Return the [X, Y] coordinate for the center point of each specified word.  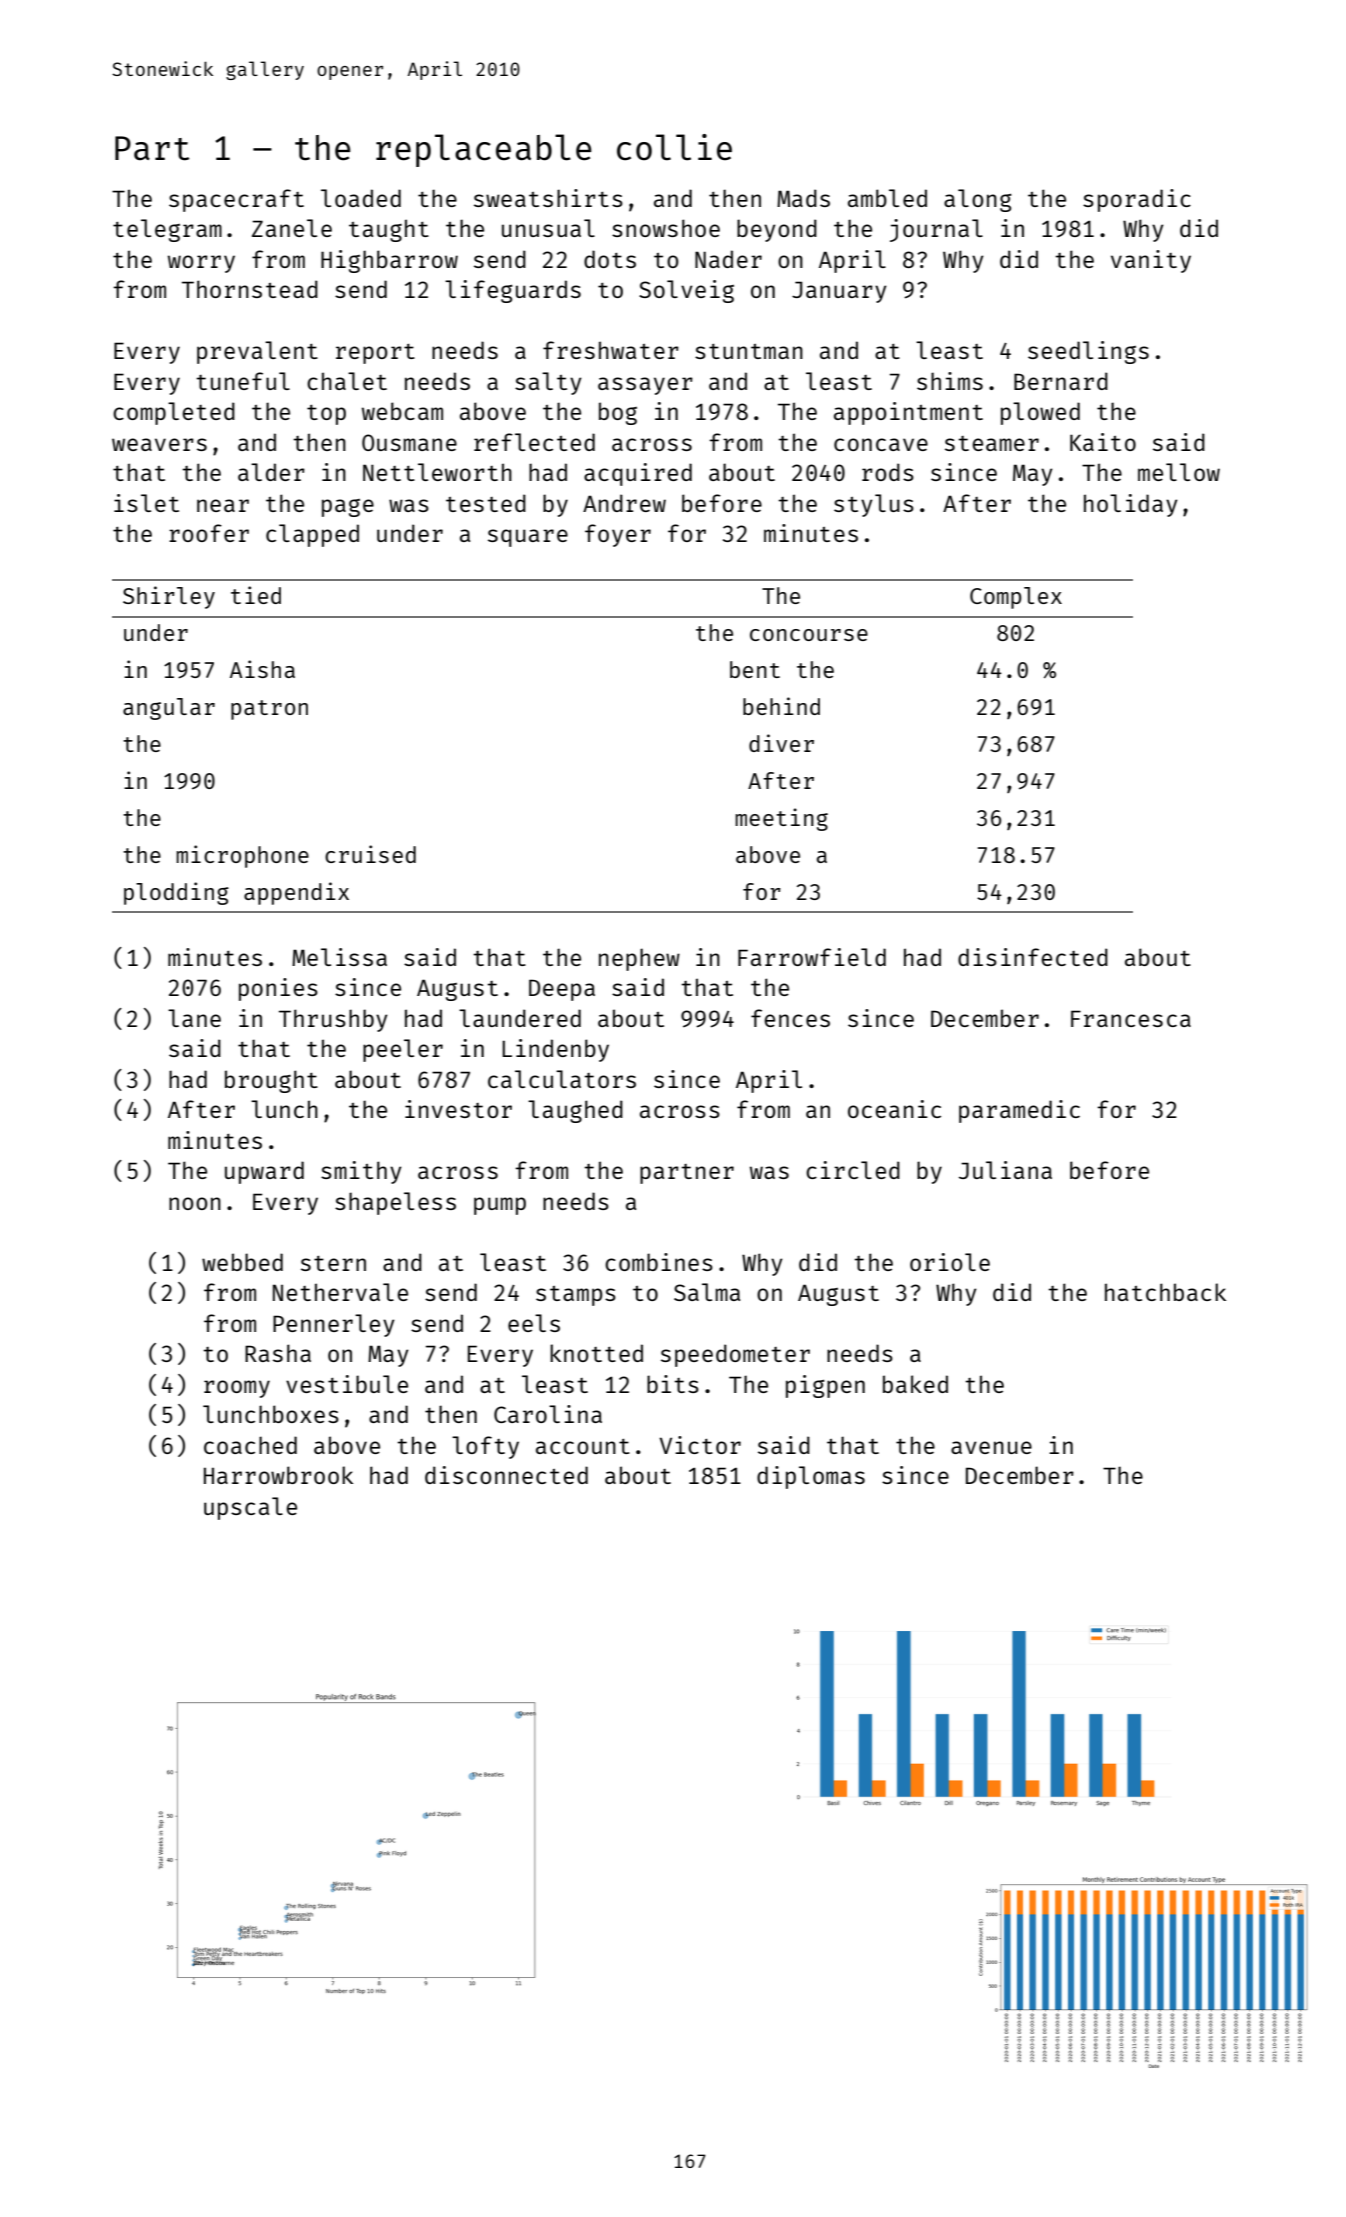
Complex [1016, 598]
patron [269, 710]
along [978, 200]
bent [755, 669]
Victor [700, 1445]
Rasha [278, 1353]
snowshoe [666, 228]
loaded [361, 198]
